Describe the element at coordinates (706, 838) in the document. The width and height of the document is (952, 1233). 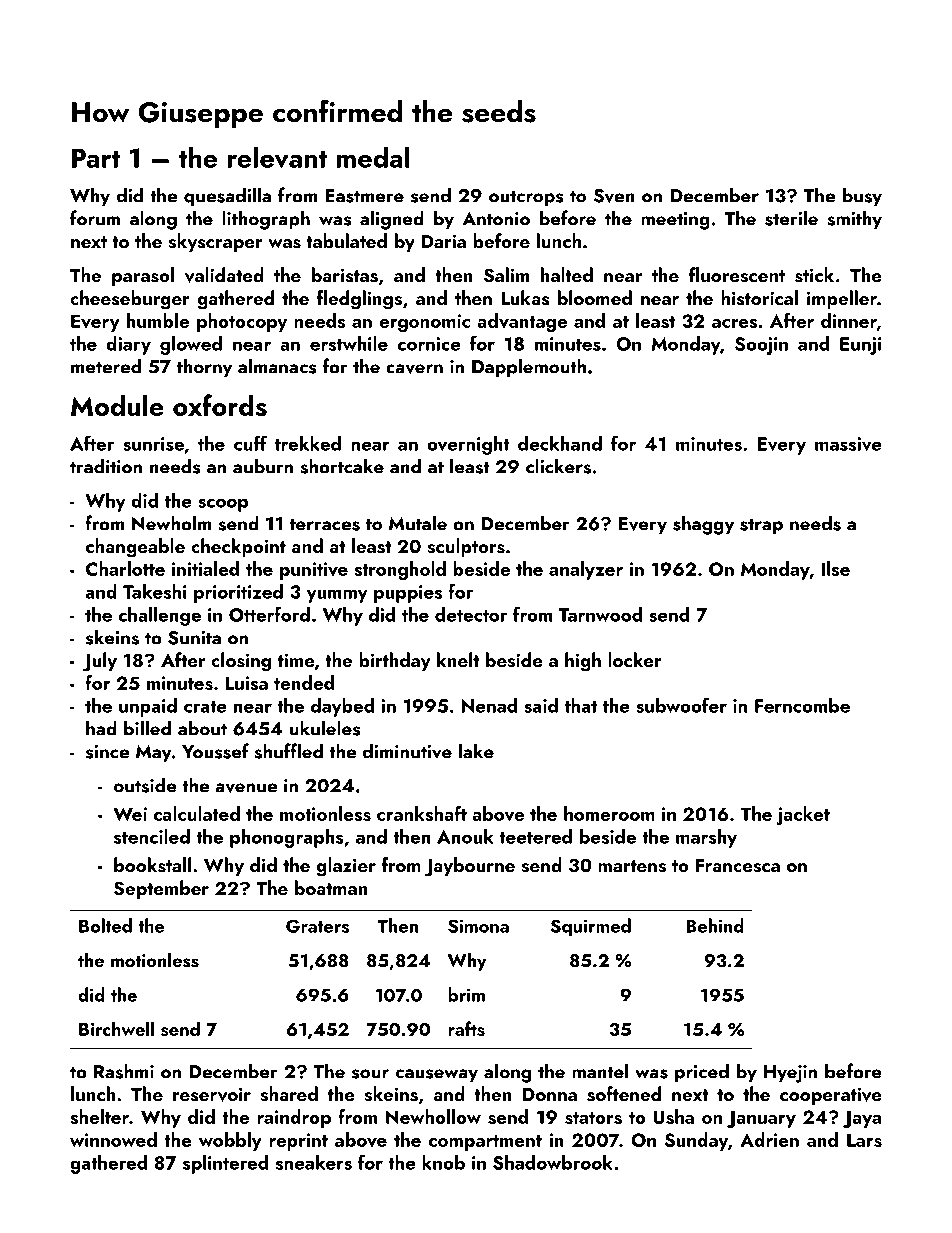
I see `marshy` at that location.
